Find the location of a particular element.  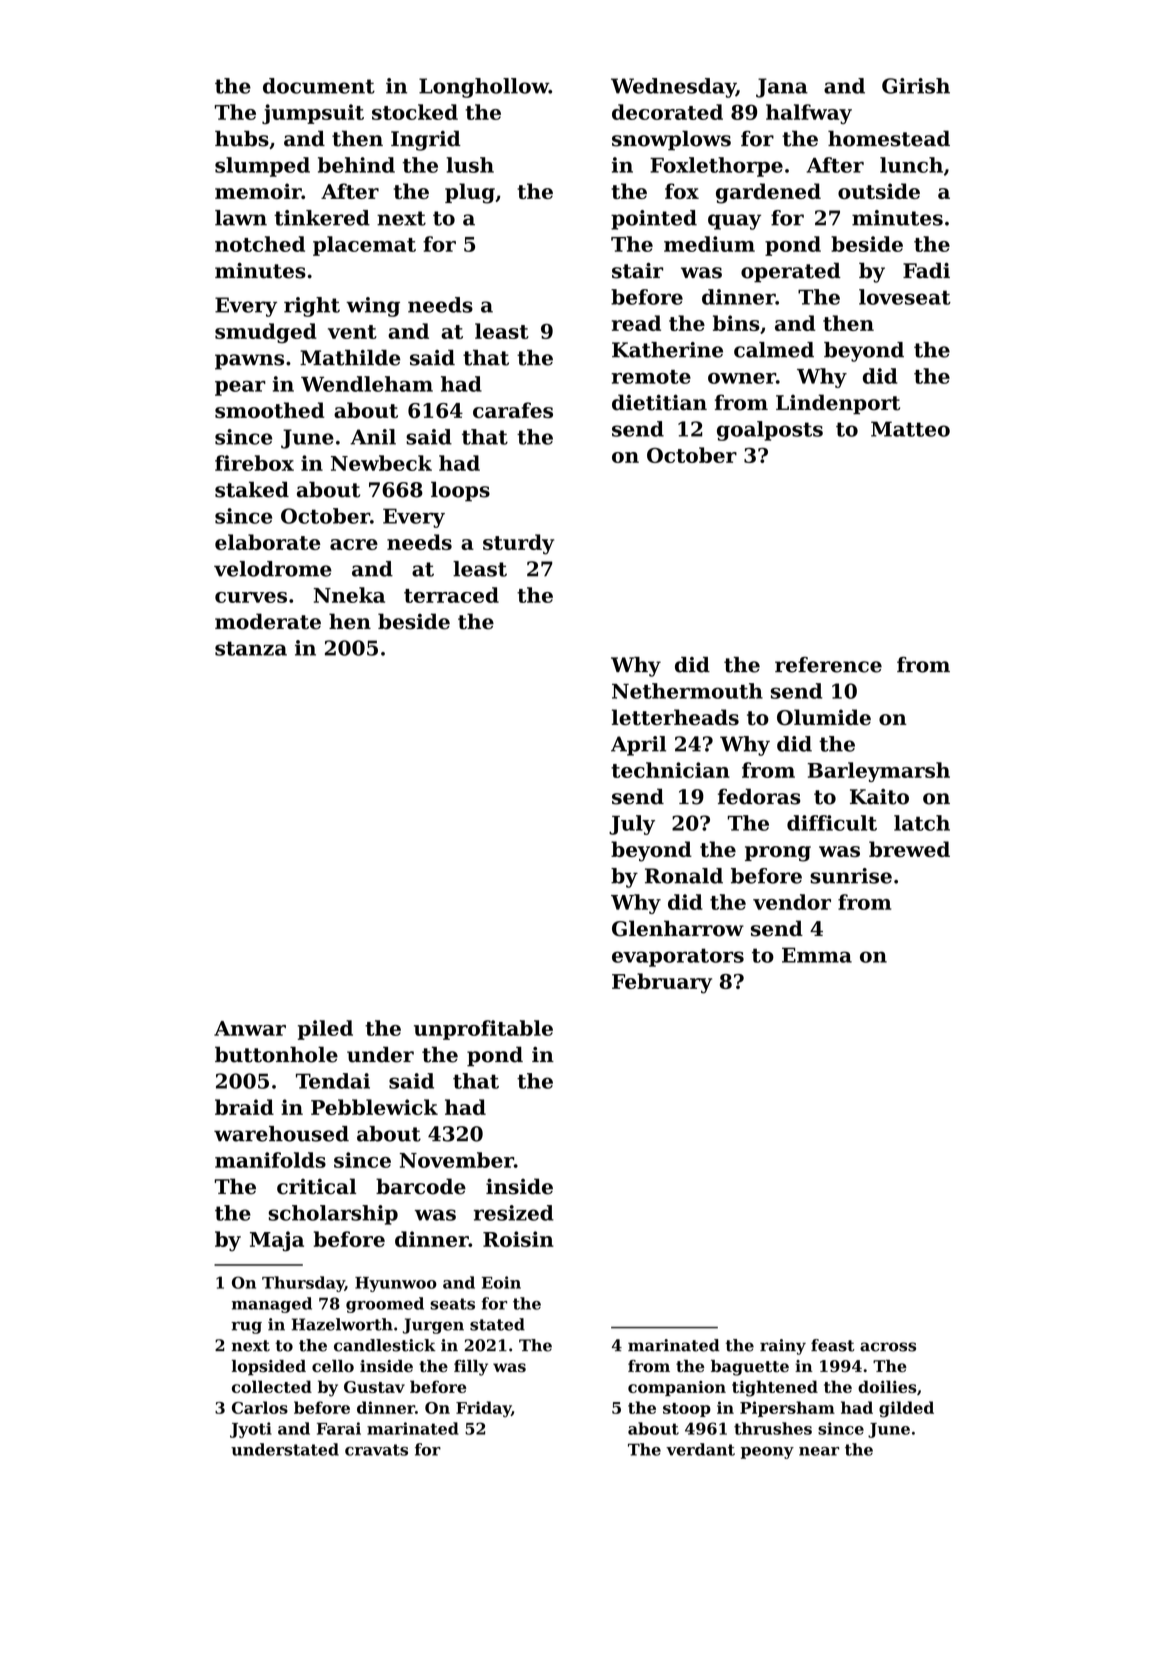

sturdy is located at coordinates (518, 544).
